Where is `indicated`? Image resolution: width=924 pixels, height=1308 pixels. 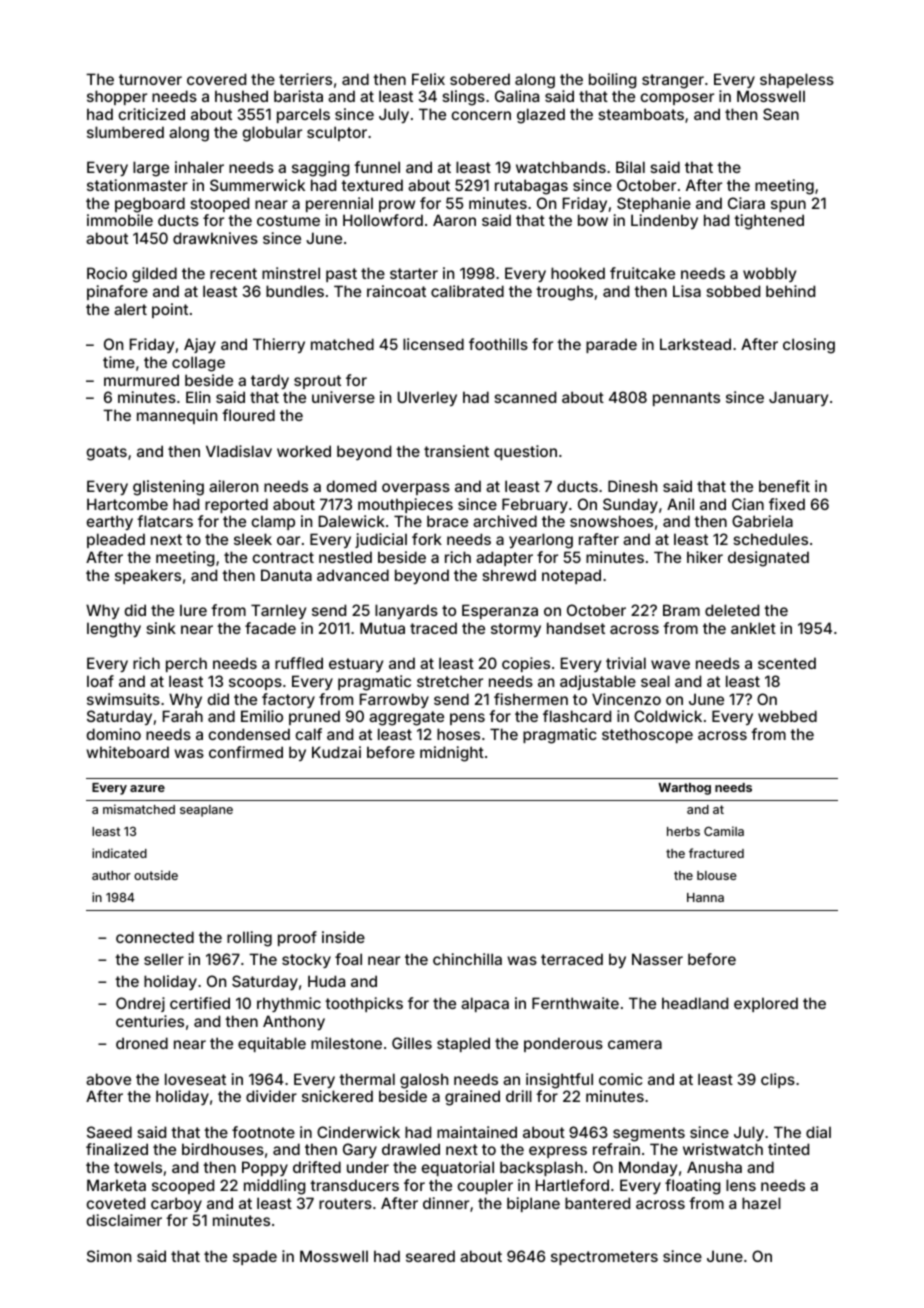 indicated is located at coordinates (119, 853).
